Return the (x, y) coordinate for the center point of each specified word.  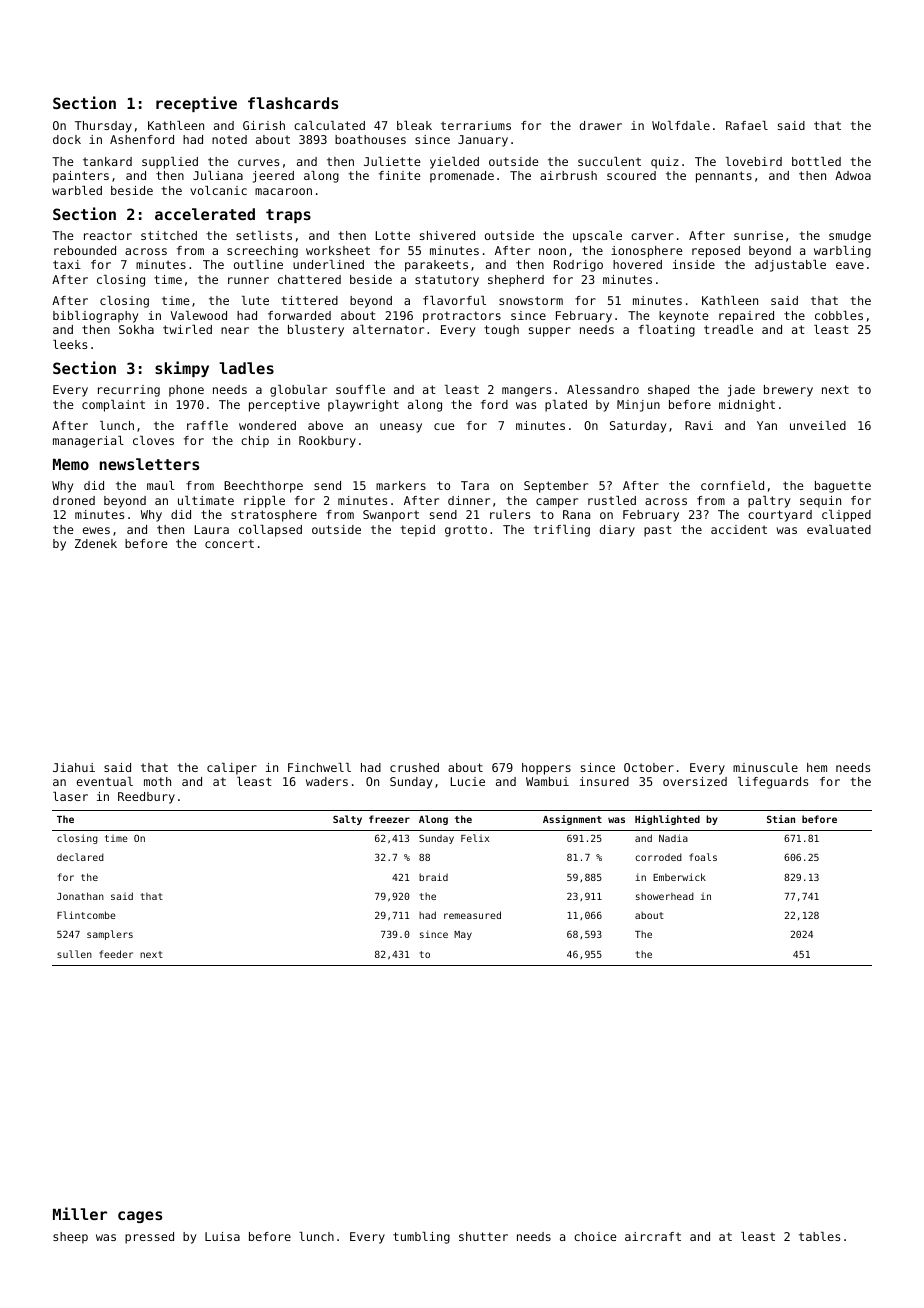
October (649, 767)
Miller (80, 1213)
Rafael (747, 125)
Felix (475, 838)
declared (80, 857)
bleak (414, 125)
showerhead (665, 896)
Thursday (103, 127)
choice (595, 1236)
